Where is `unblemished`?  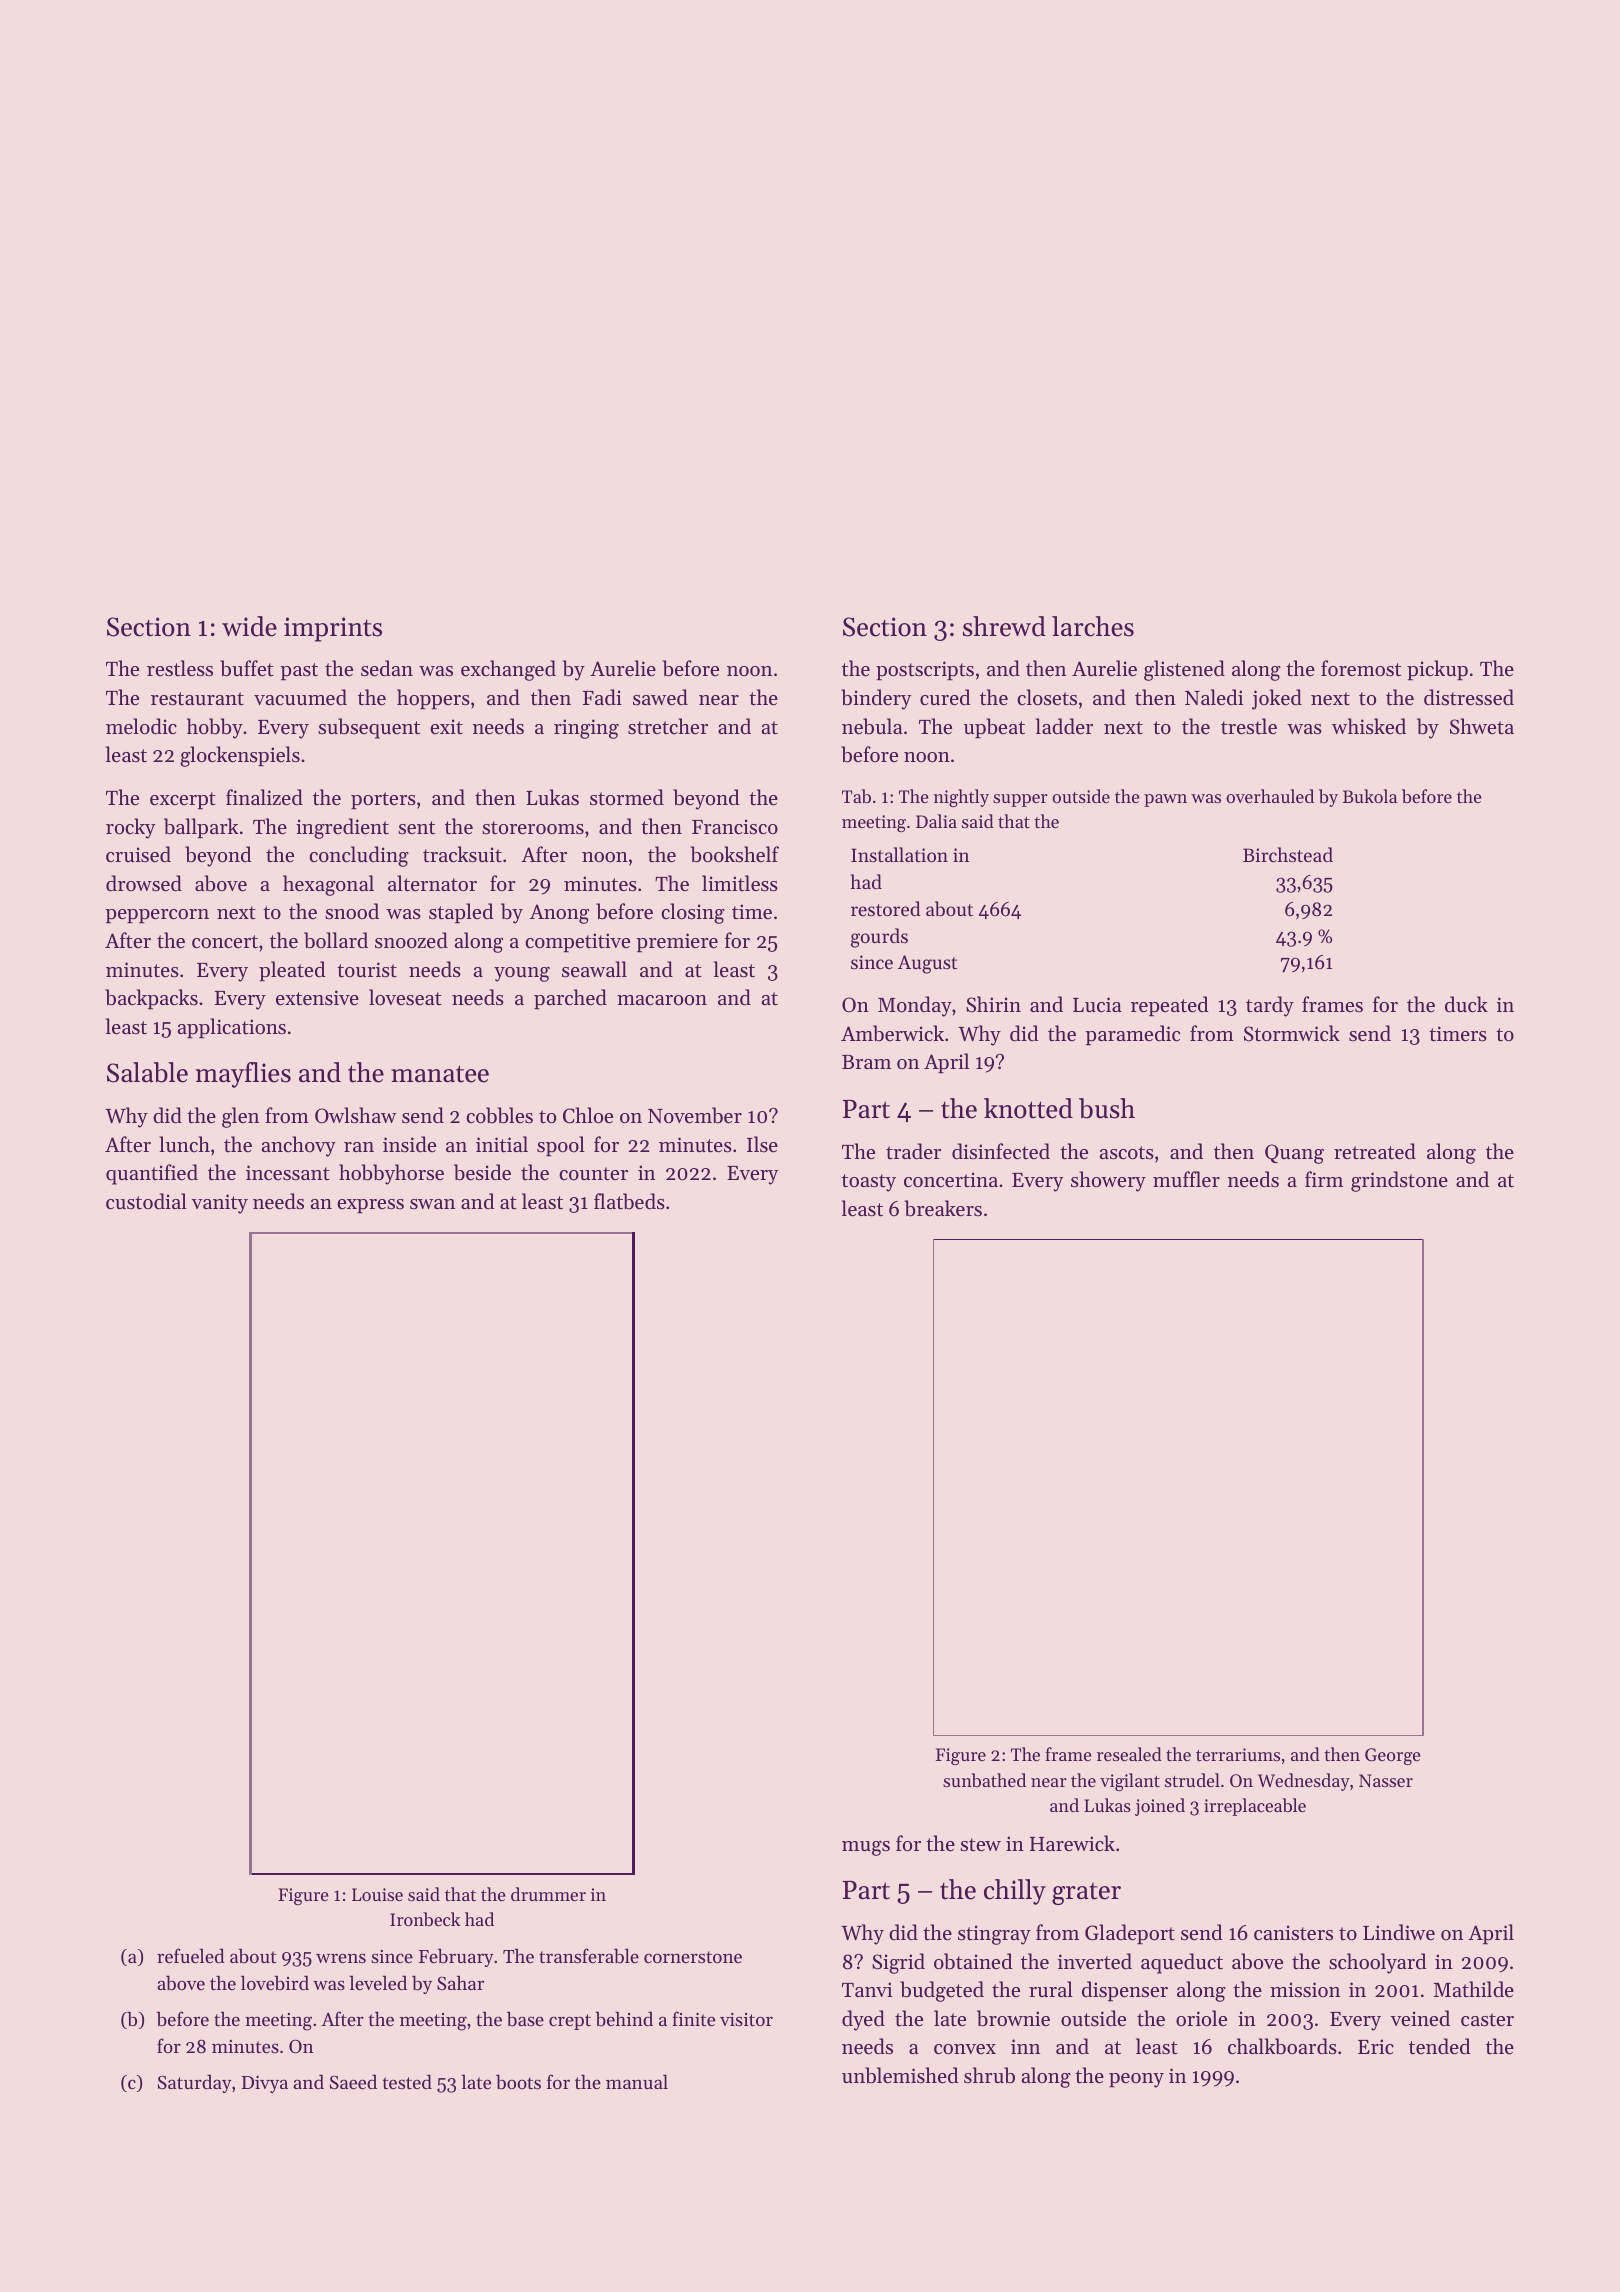 unblemished is located at coordinates (900, 2075).
